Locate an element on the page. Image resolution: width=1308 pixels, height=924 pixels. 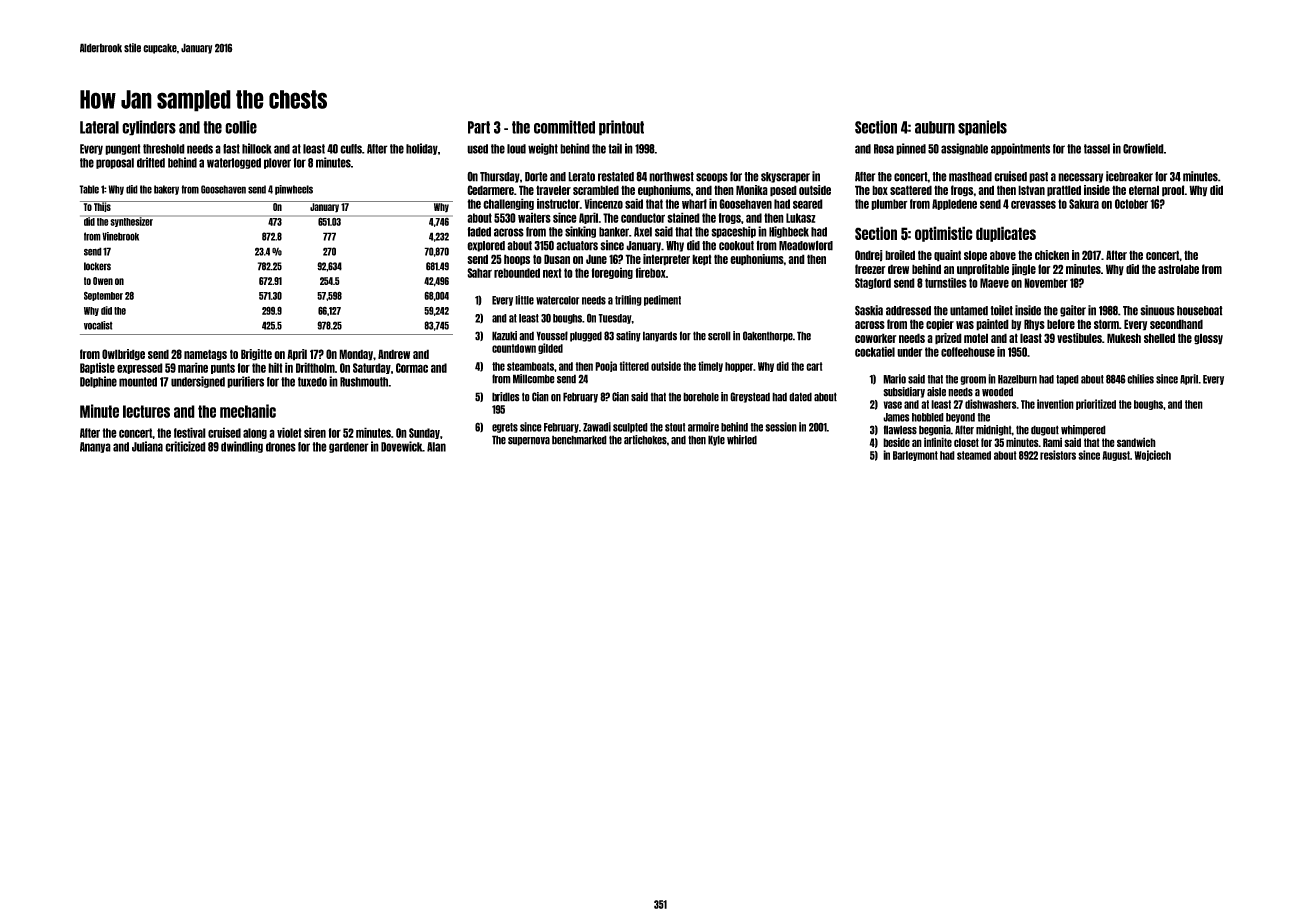
Brigitte is located at coordinates (256, 355).
